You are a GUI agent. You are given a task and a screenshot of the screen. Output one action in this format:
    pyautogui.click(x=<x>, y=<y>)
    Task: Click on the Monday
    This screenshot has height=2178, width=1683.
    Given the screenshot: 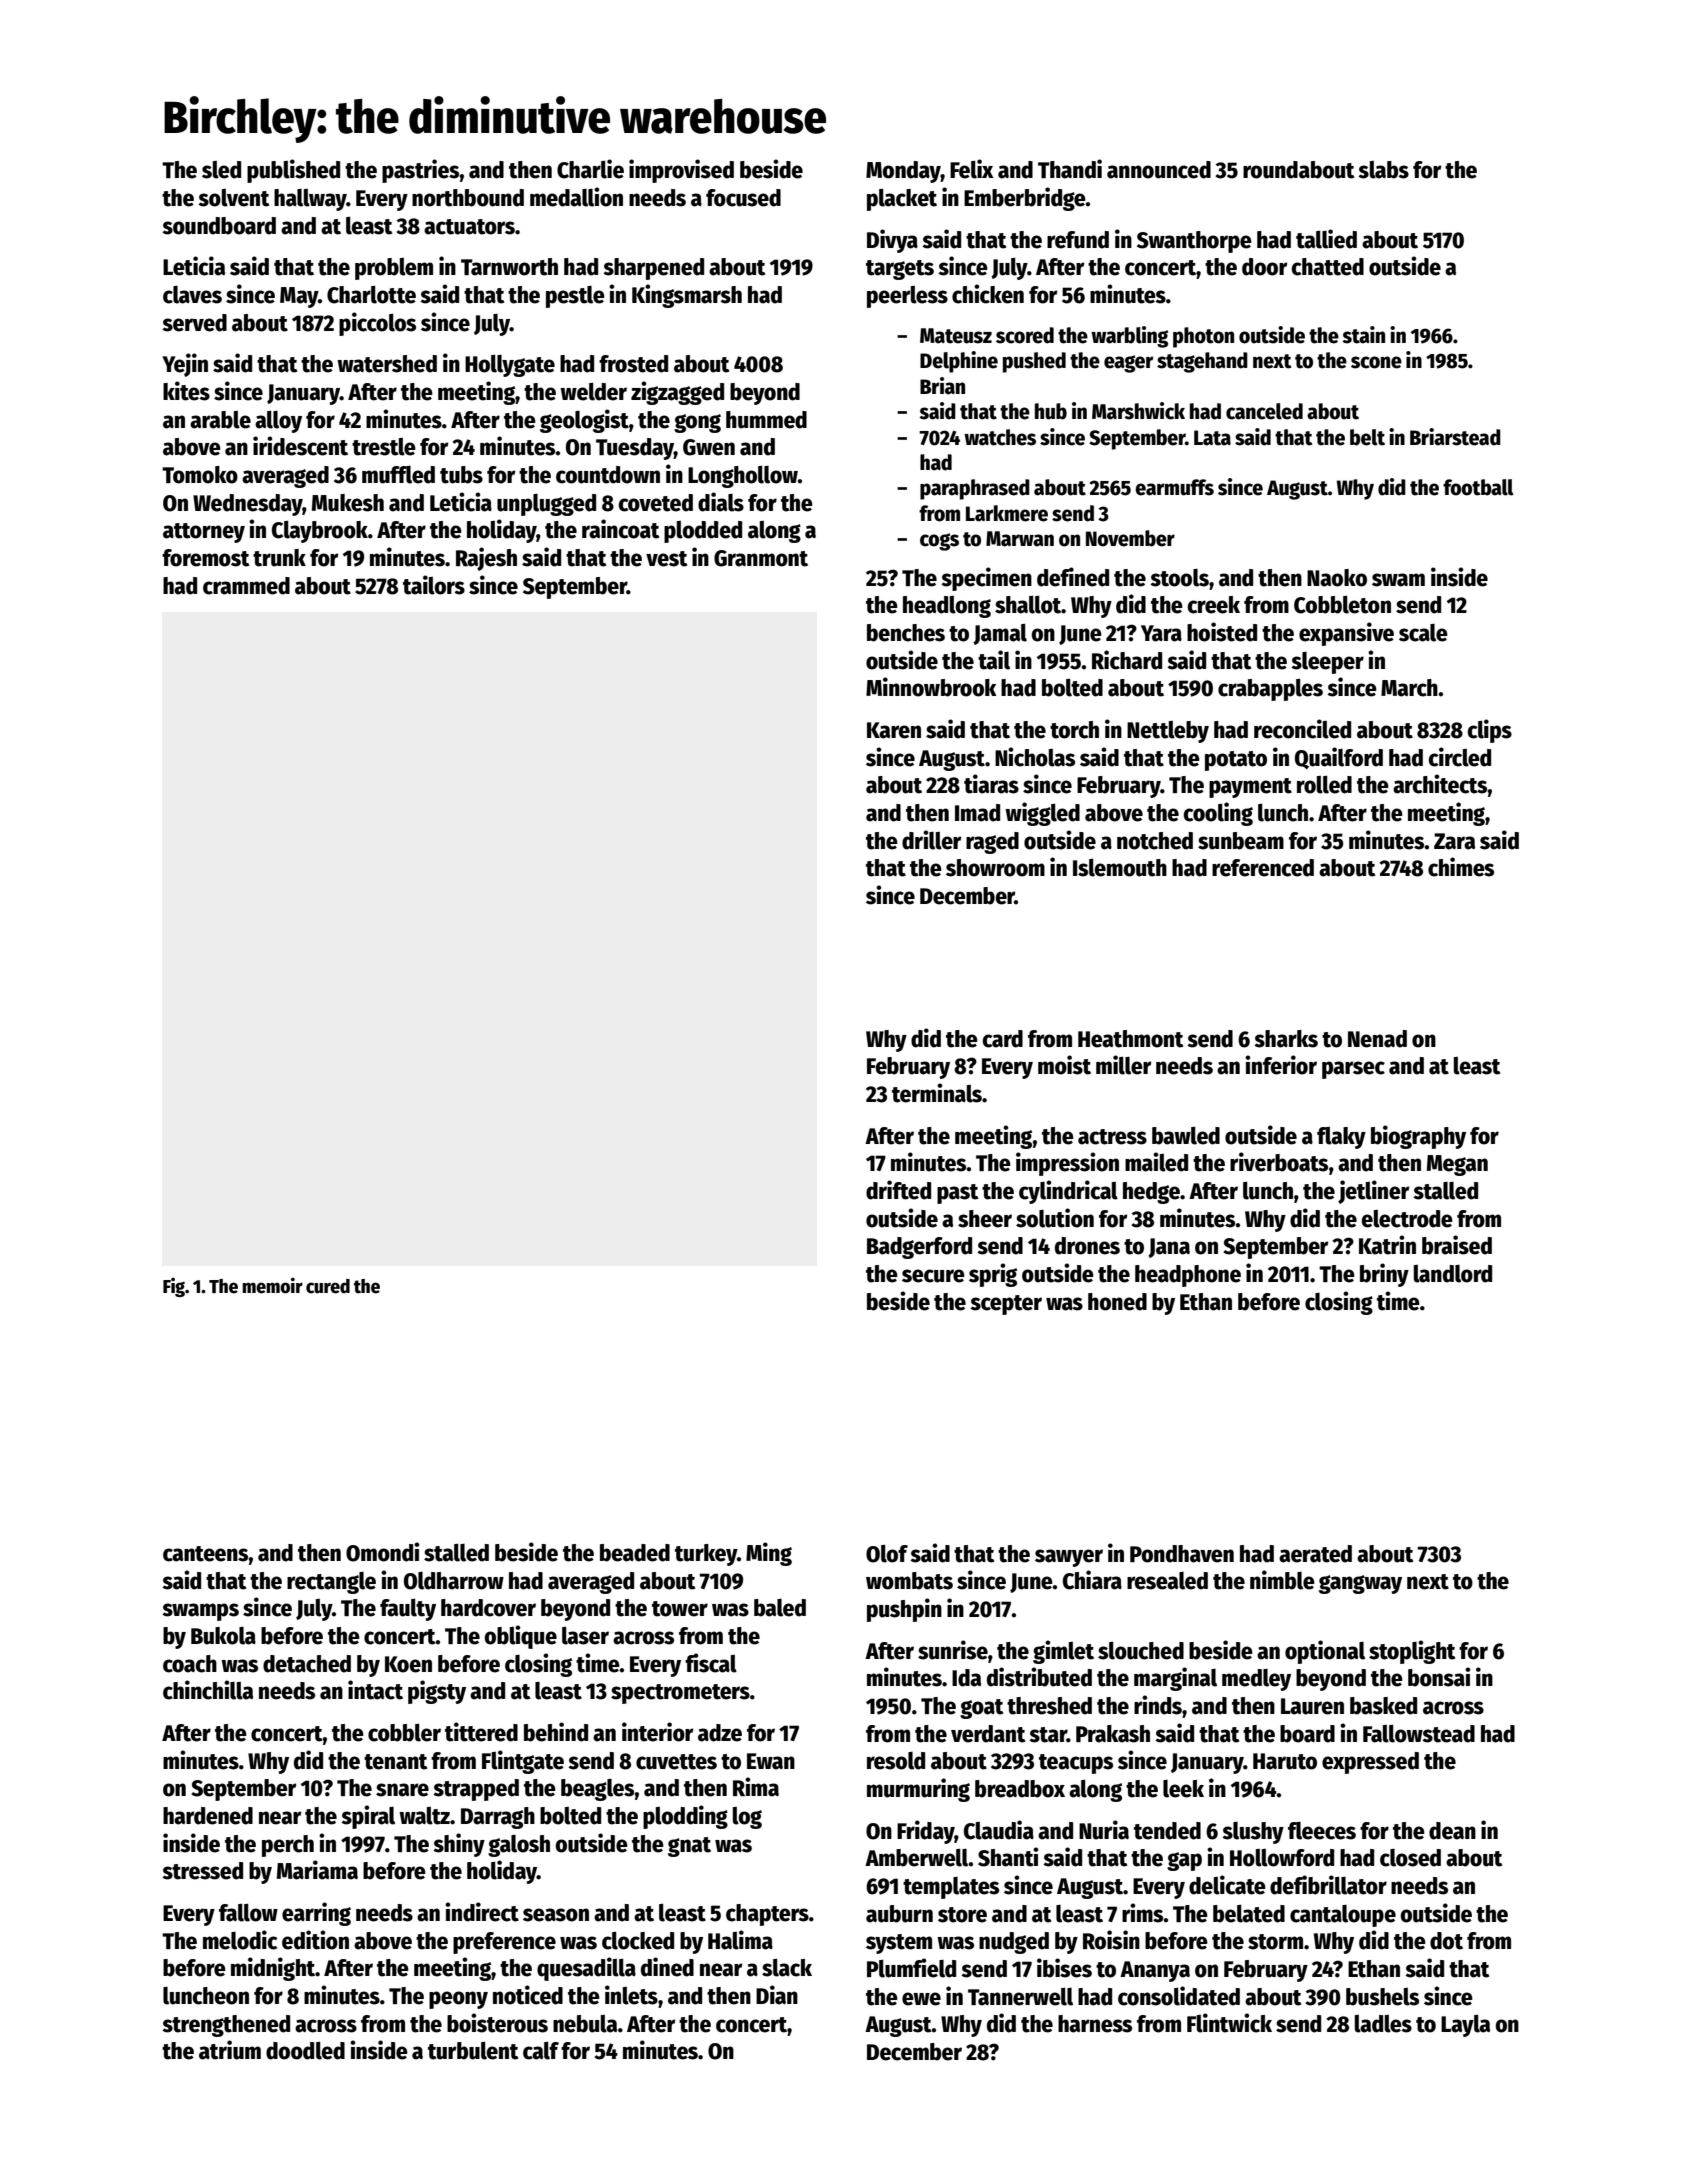 What is the action you would take?
    pyautogui.click(x=903, y=172)
